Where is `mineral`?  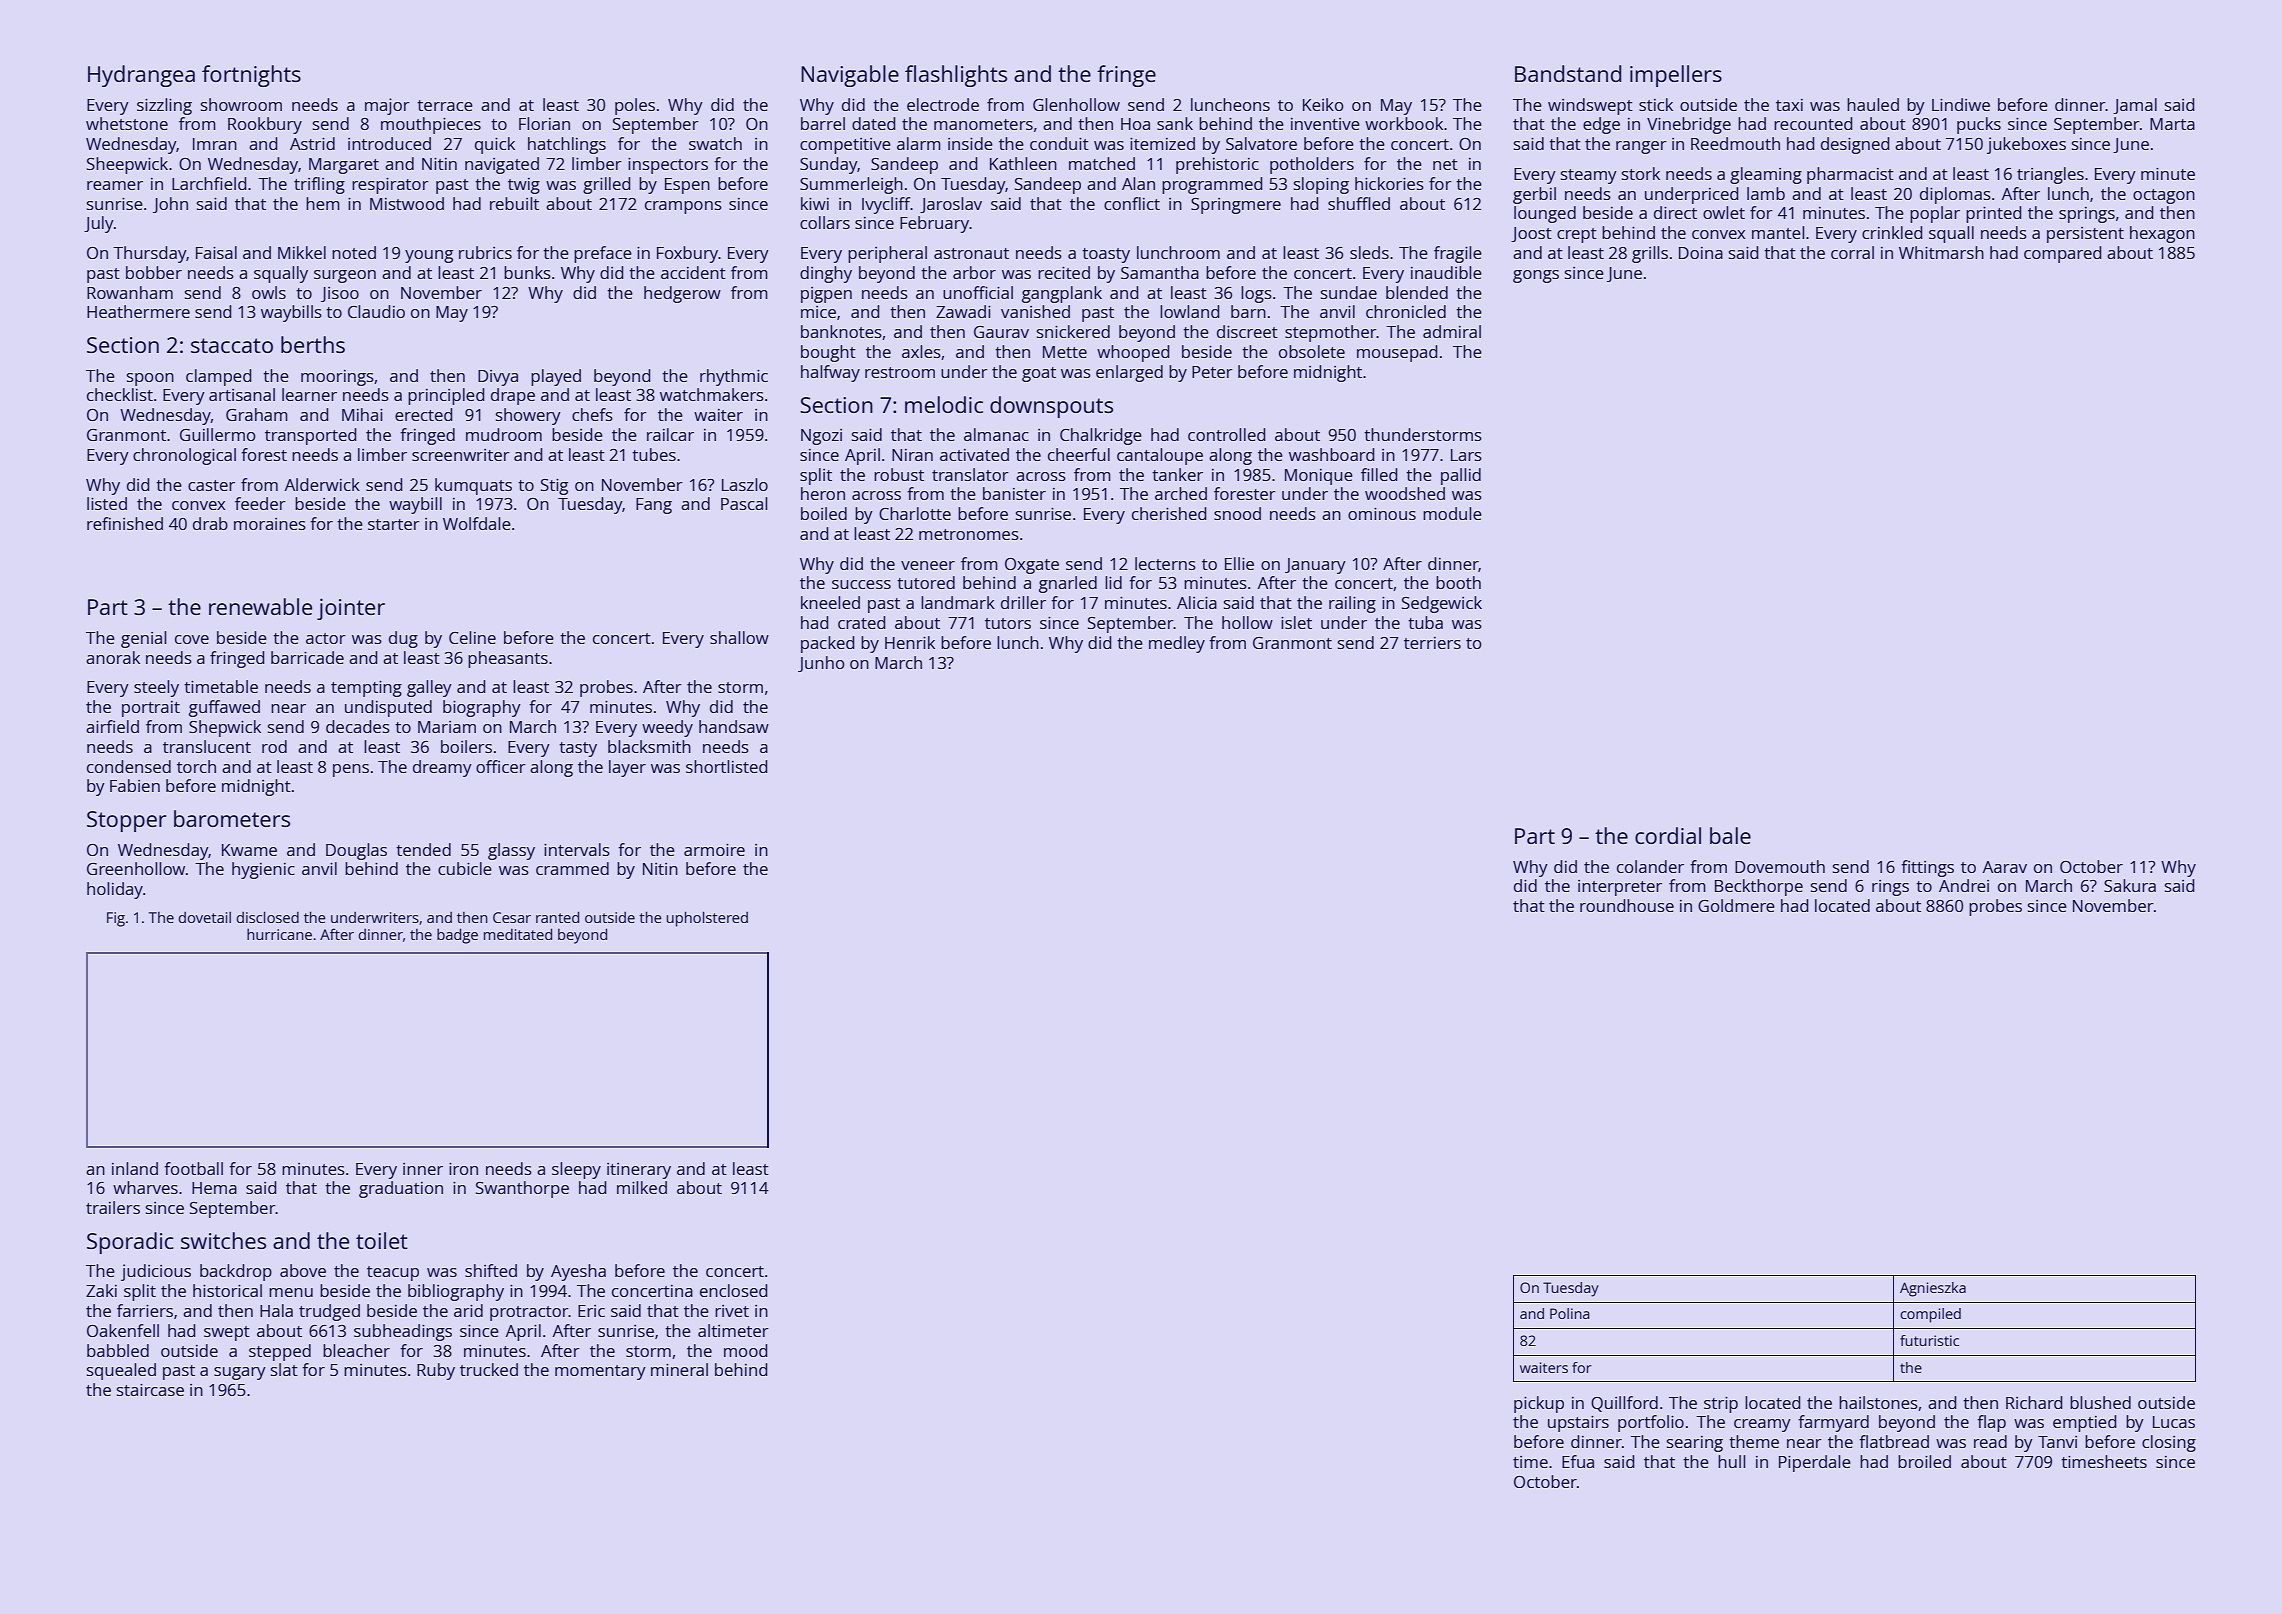 mineral is located at coordinates (679, 1369).
